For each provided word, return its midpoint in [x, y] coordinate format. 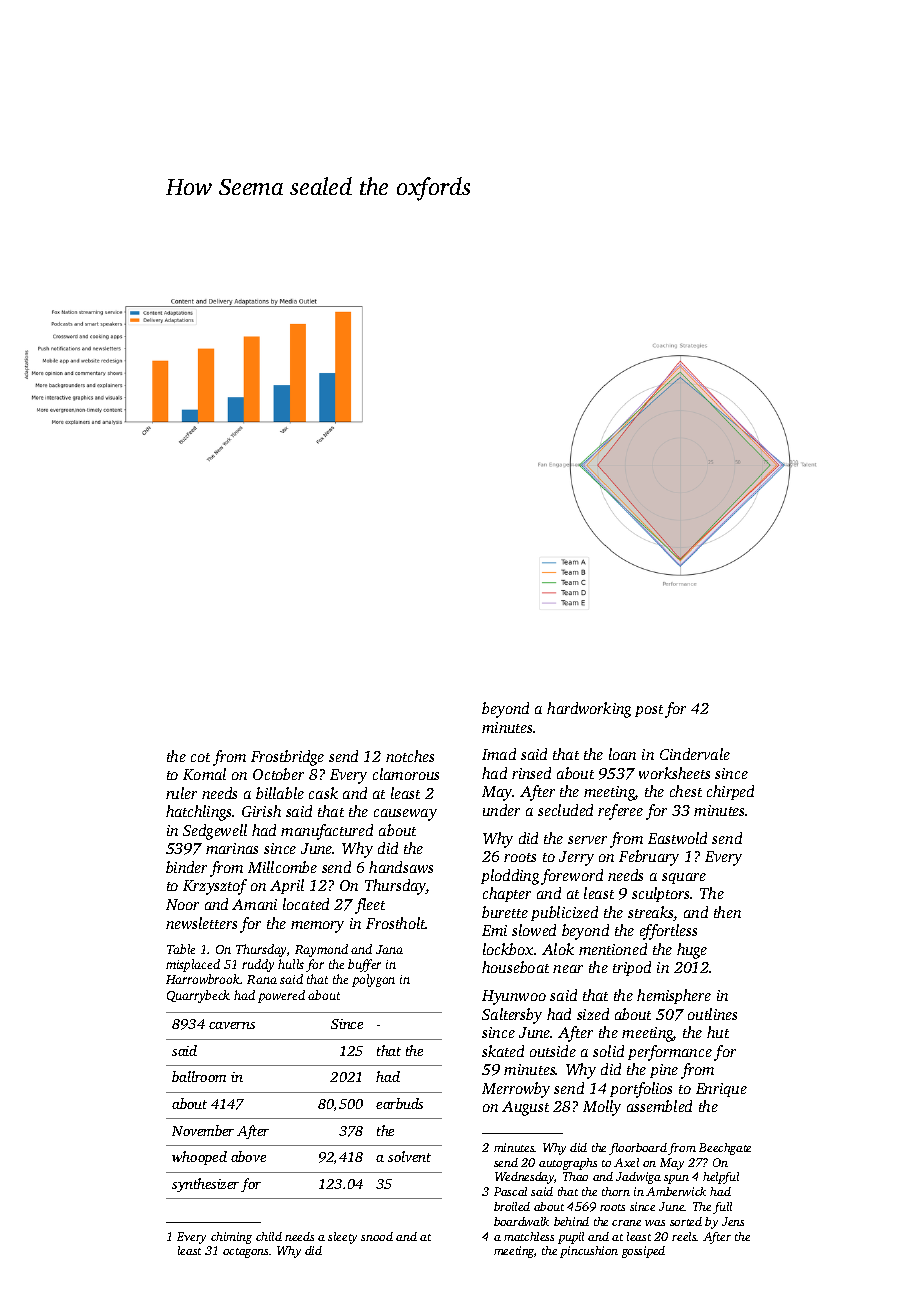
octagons [245, 1253]
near [568, 969]
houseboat [515, 967]
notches [410, 756]
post [649, 711]
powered [281, 996]
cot [200, 757]
